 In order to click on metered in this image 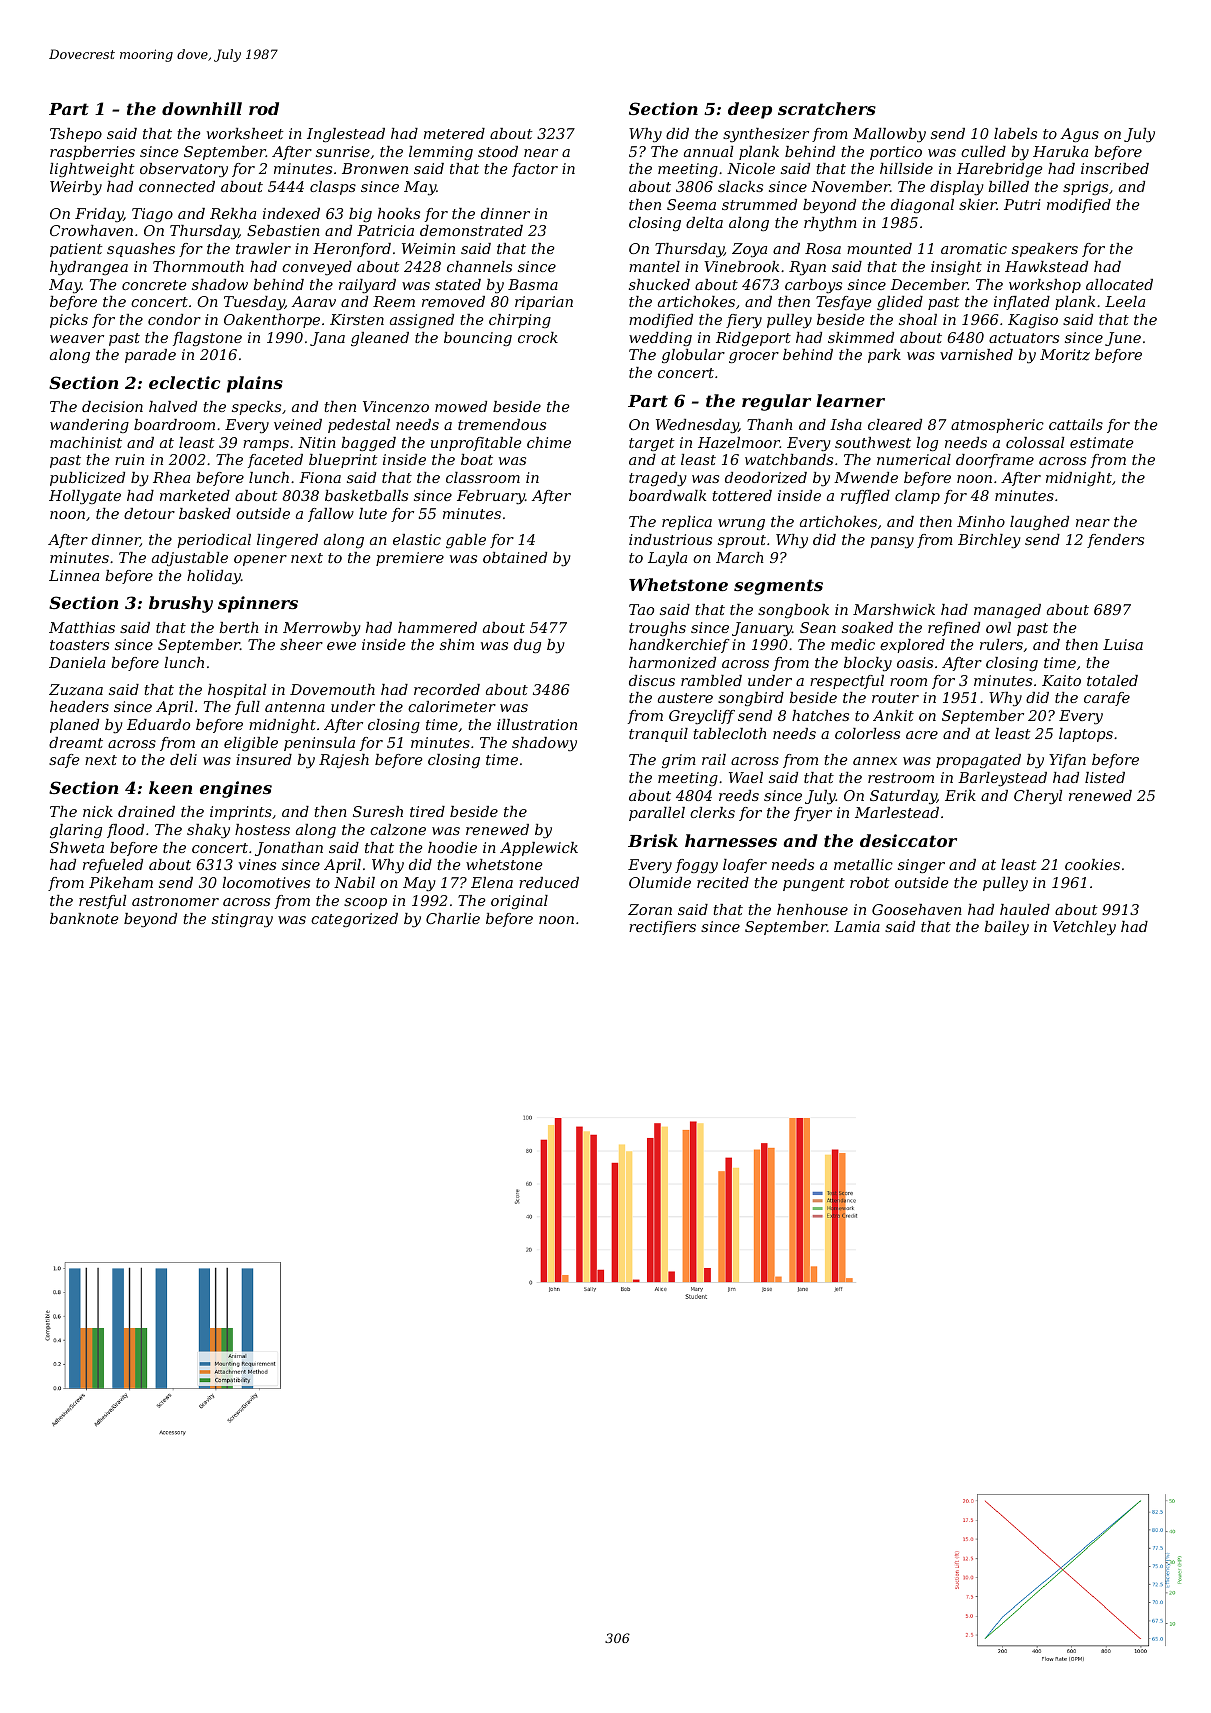, I will do `click(454, 133)`.
